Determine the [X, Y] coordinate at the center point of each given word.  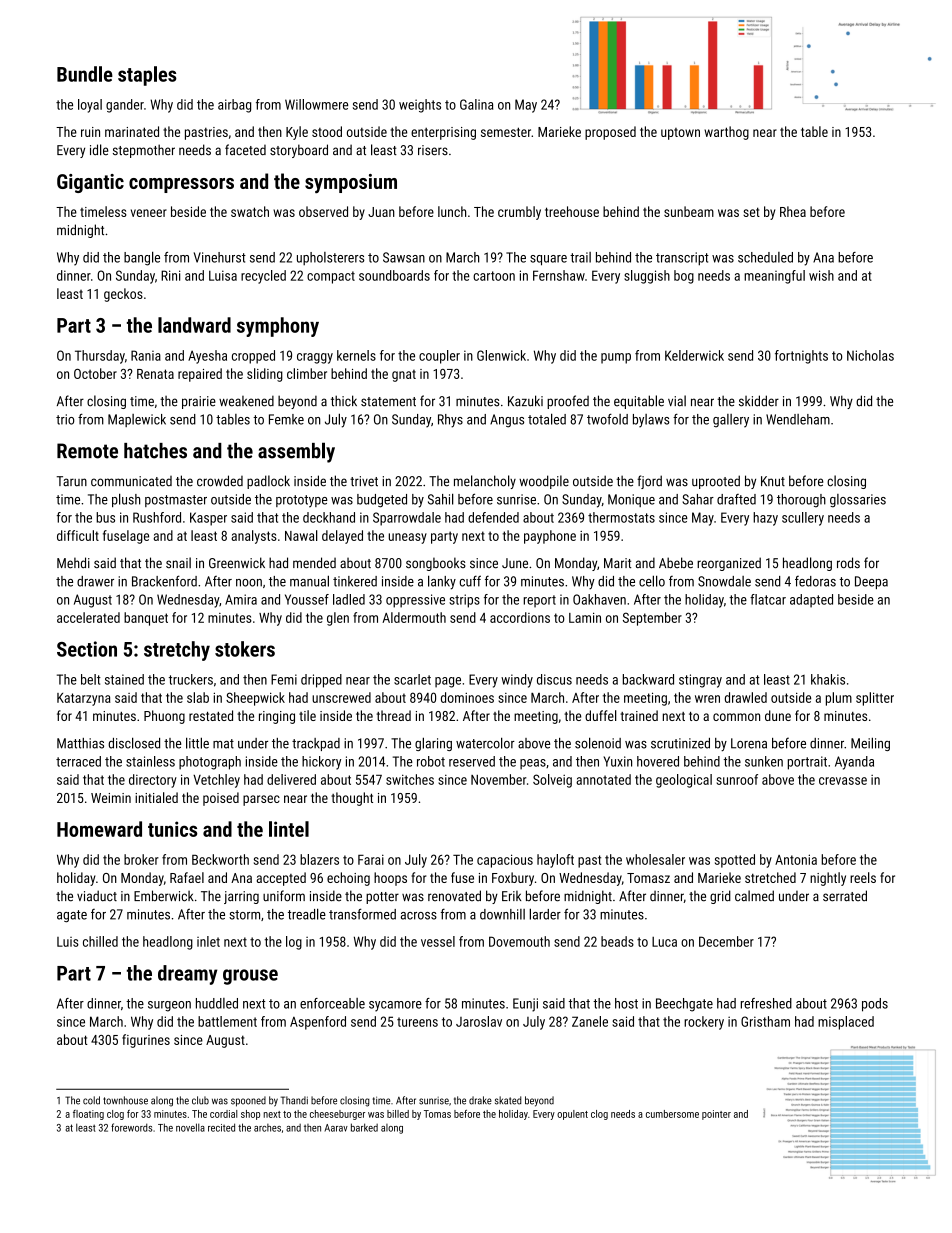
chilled [100, 941]
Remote [87, 451]
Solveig [552, 781]
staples [147, 76]
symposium [351, 183]
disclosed [134, 743]
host [626, 1003]
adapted [811, 601]
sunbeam [689, 211]
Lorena [749, 743]
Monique [631, 500]
